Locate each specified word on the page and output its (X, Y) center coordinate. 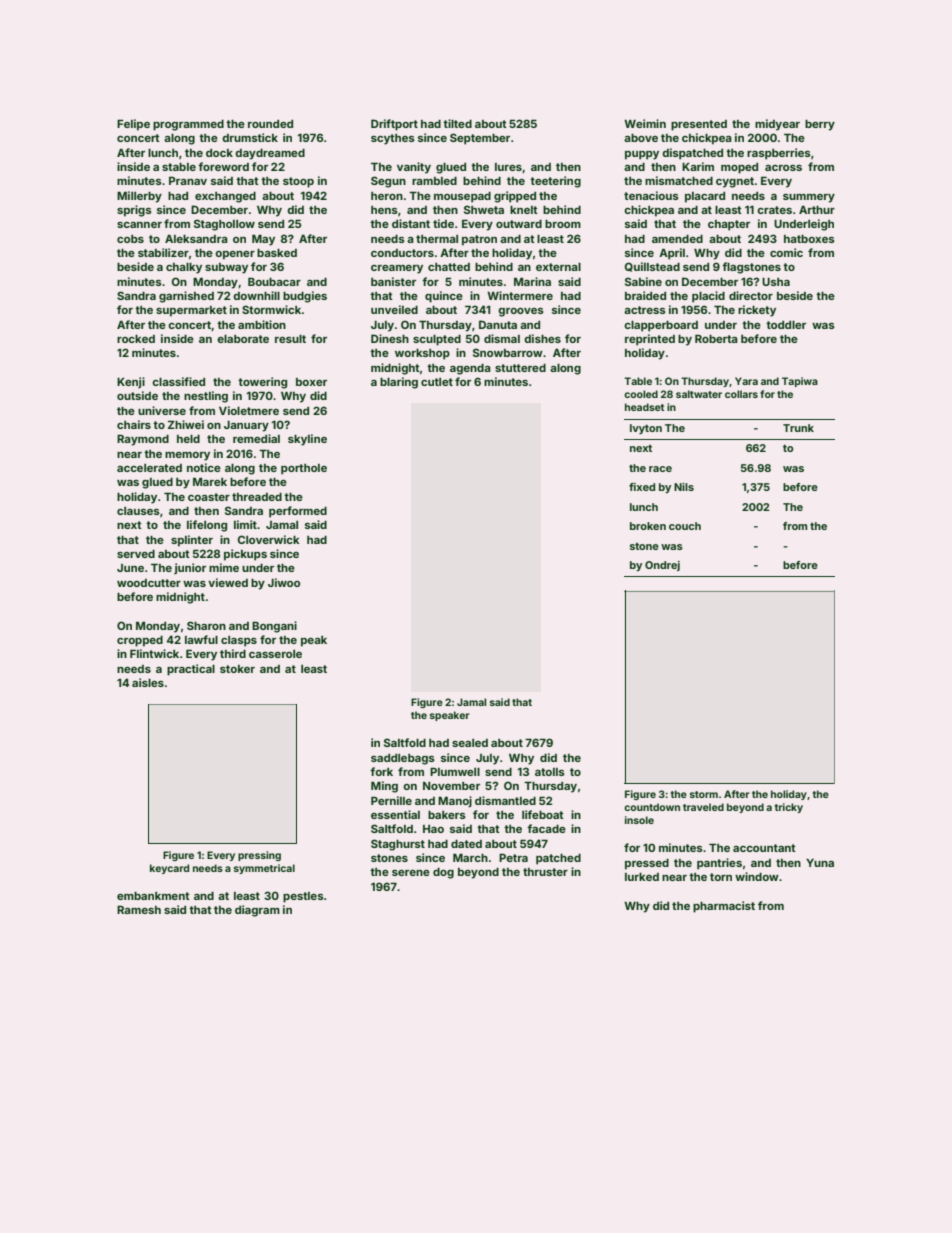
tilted (457, 123)
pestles (303, 897)
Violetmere (249, 410)
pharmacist (724, 907)
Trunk (798, 428)
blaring (399, 383)
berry (820, 125)
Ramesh (139, 909)
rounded (270, 124)
